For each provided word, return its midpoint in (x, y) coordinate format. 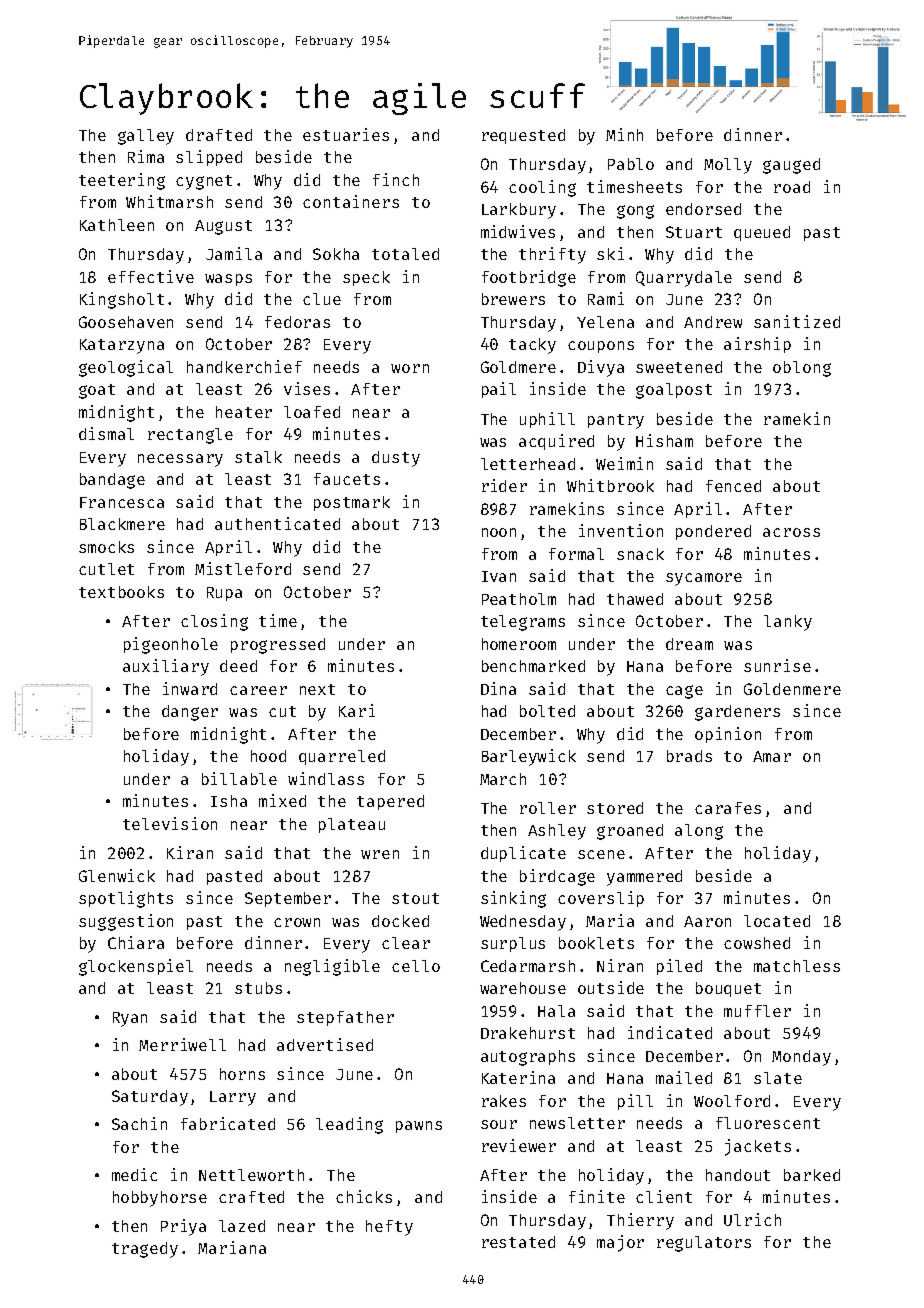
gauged (791, 166)
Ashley (557, 832)
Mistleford (243, 568)
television (170, 823)
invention (621, 530)
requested (523, 136)
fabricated (228, 1123)
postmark (352, 503)
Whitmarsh (169, 201)
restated (518, 1242)
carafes (728, 808)
